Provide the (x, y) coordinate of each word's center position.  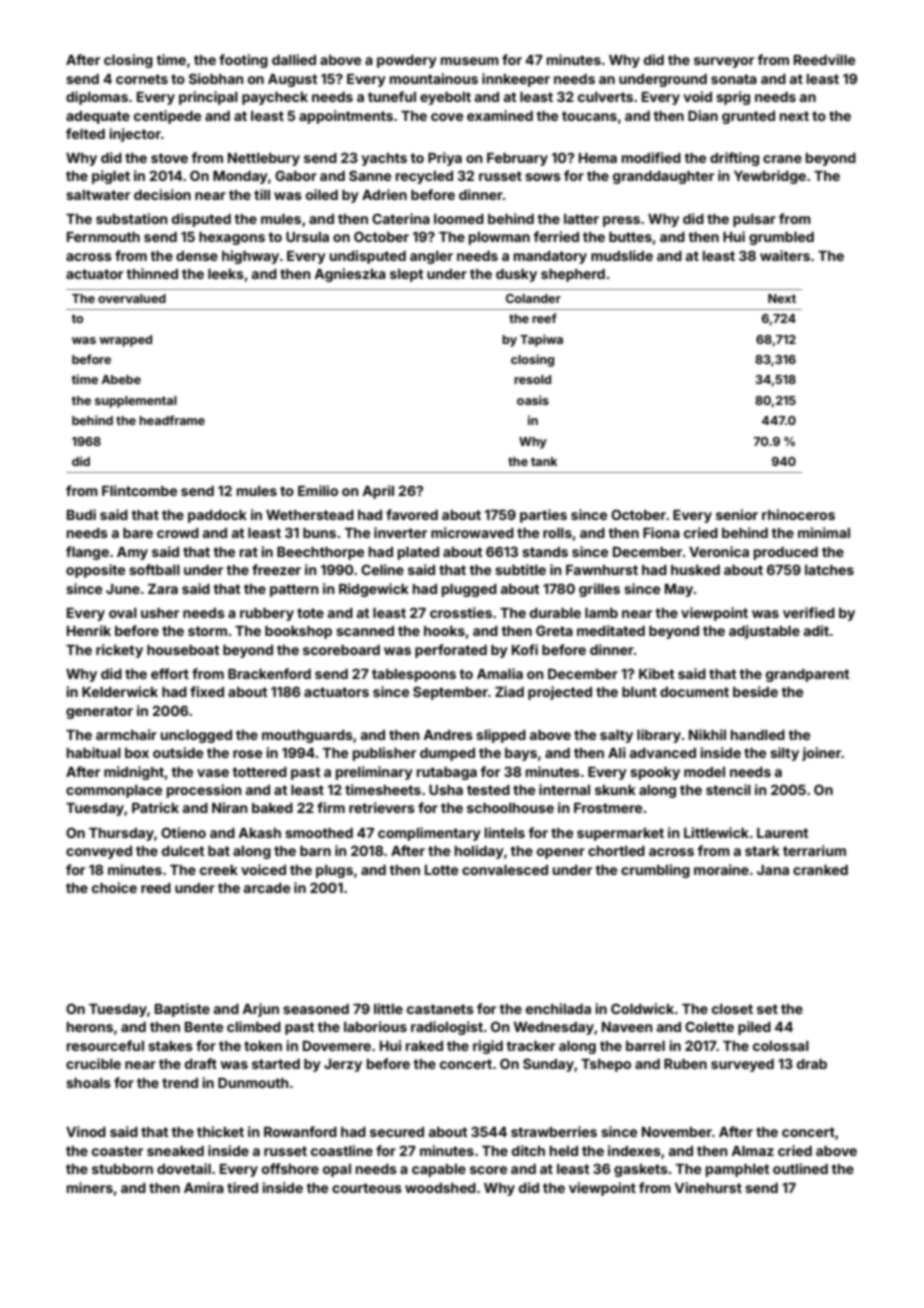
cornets (142, 79)
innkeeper (516, 80)
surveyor (724, 62)
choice (114, 887)
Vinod (86, 1131)
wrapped (125, 341)
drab (812, 1064)
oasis (533, 400)
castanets (440, 1009)
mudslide (622, 255)
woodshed (440, 1188)
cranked (820, 870)
